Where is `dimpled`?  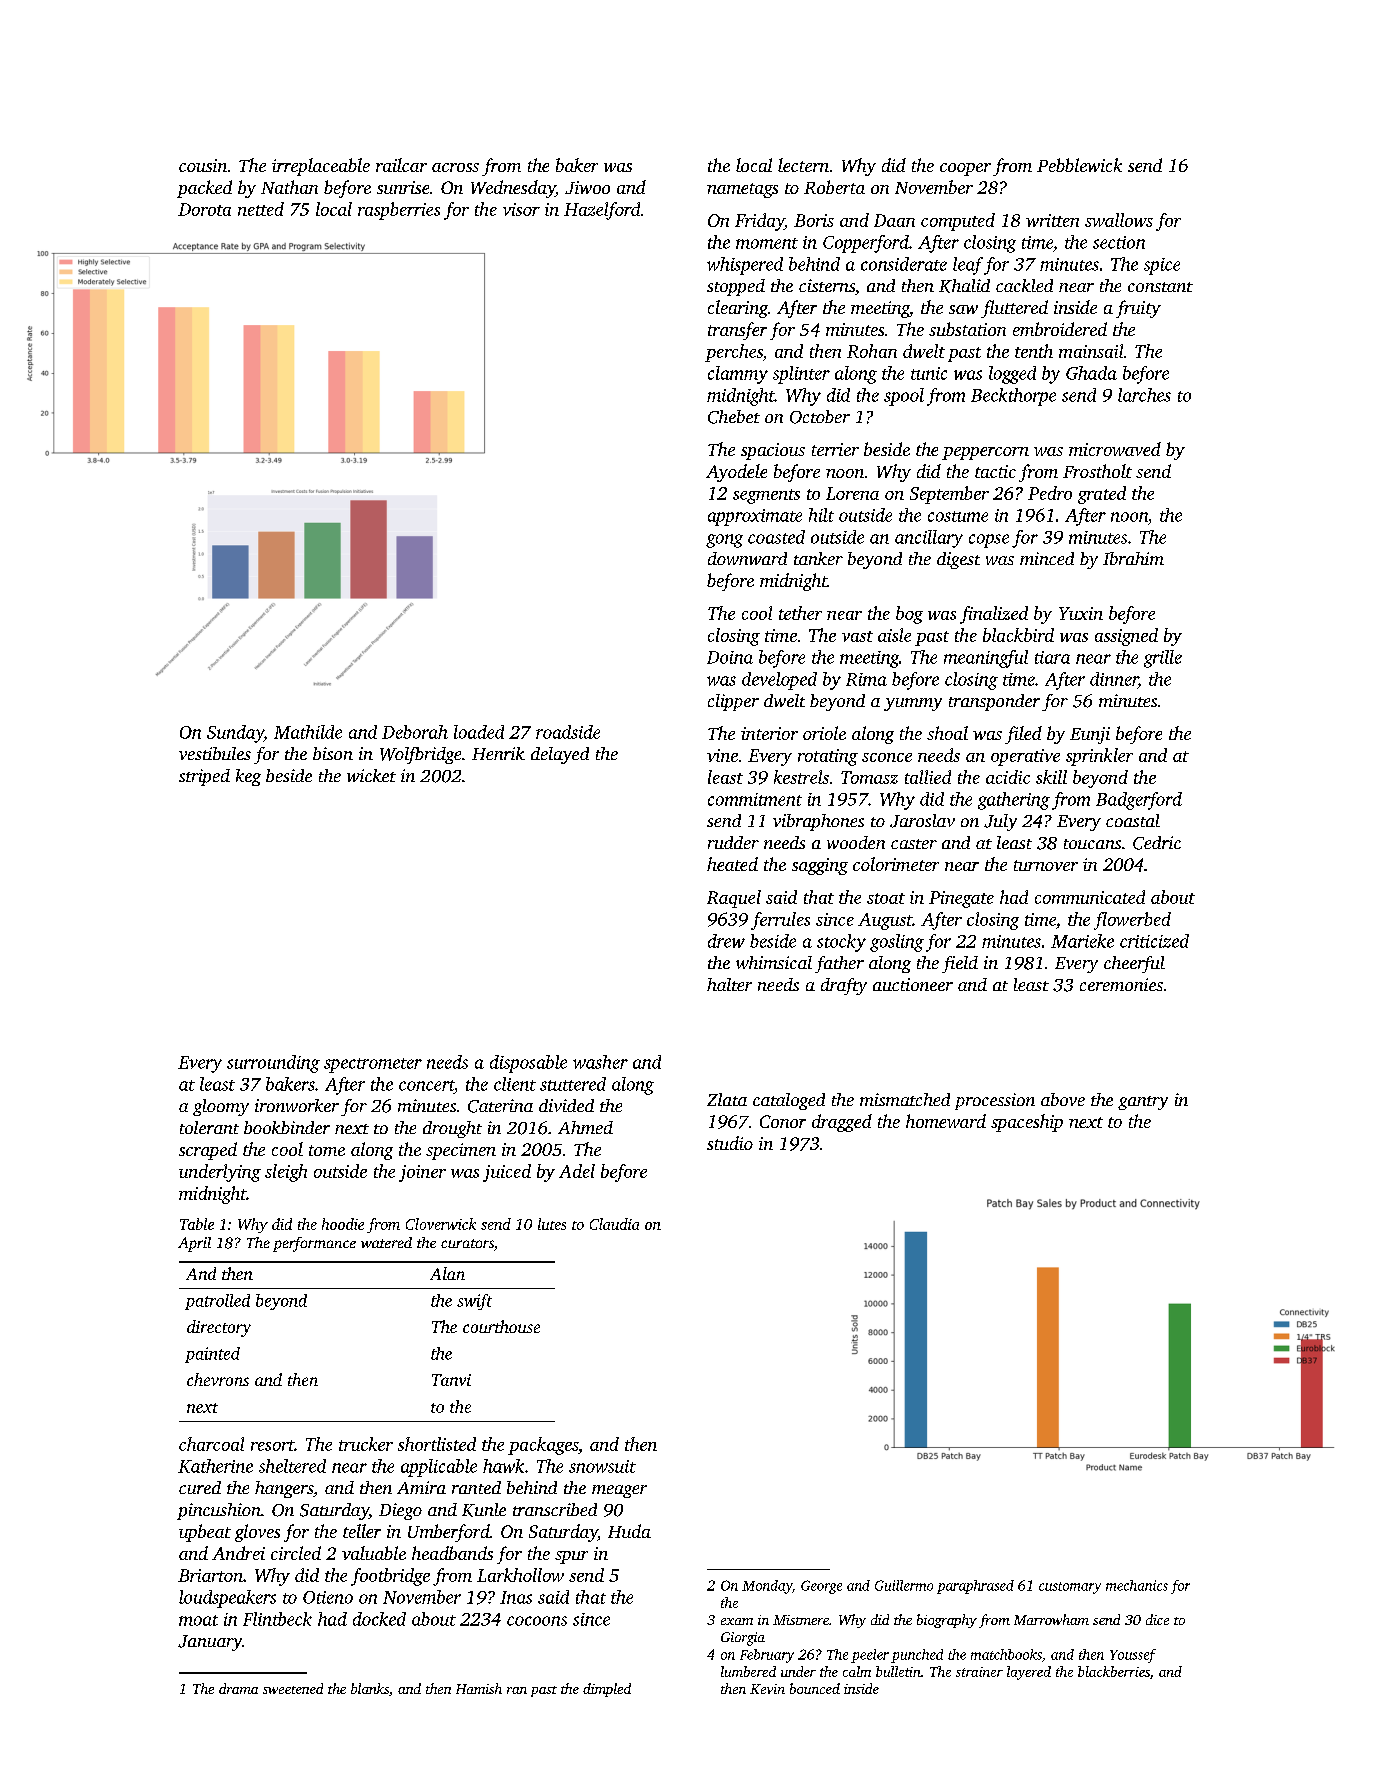 dimpled is located at coordinates (607, 1690).
